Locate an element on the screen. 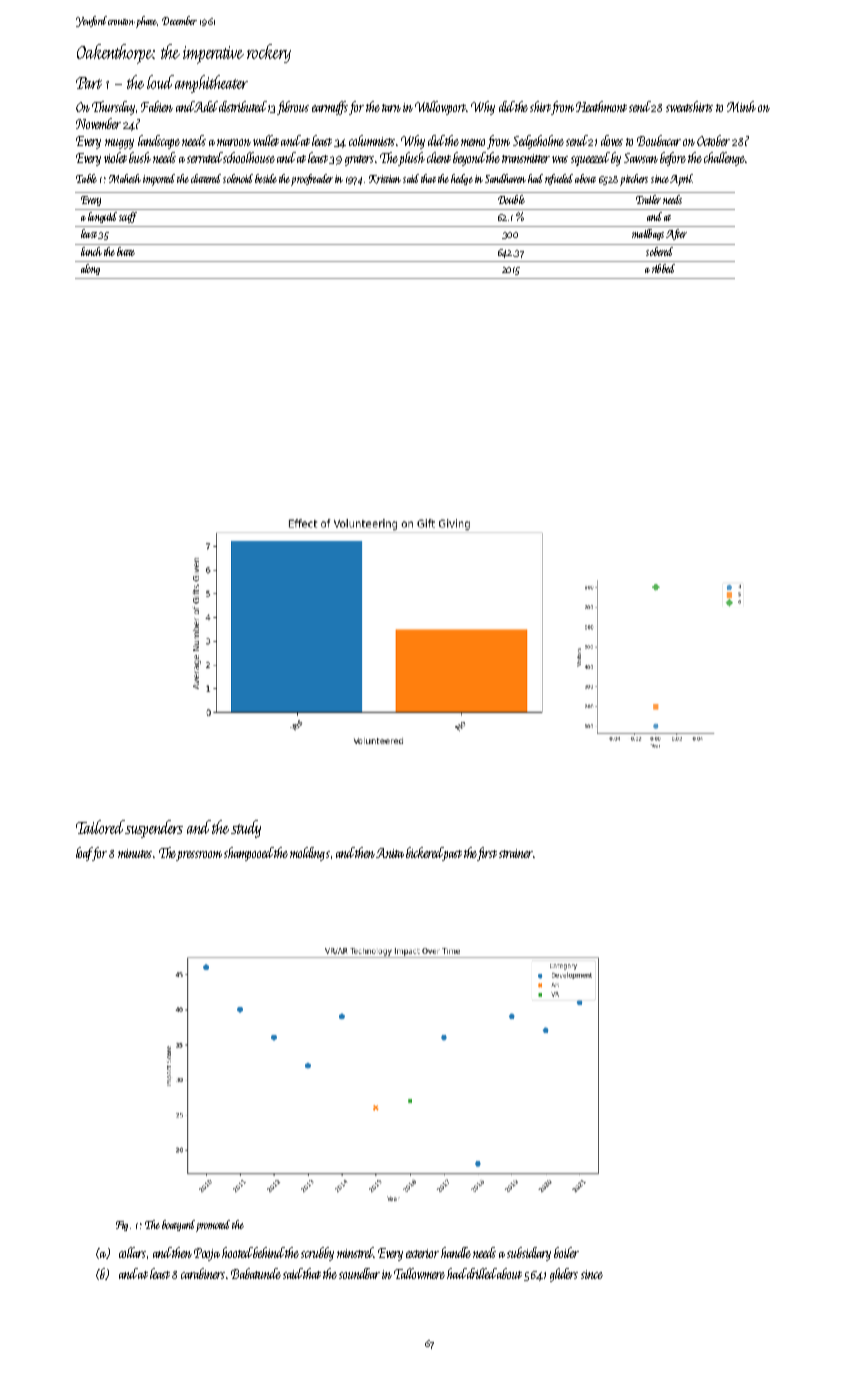 Image resolution: width=849 pixels, height=1400 pixels. boiler is located at coordinates (566, 1252).
